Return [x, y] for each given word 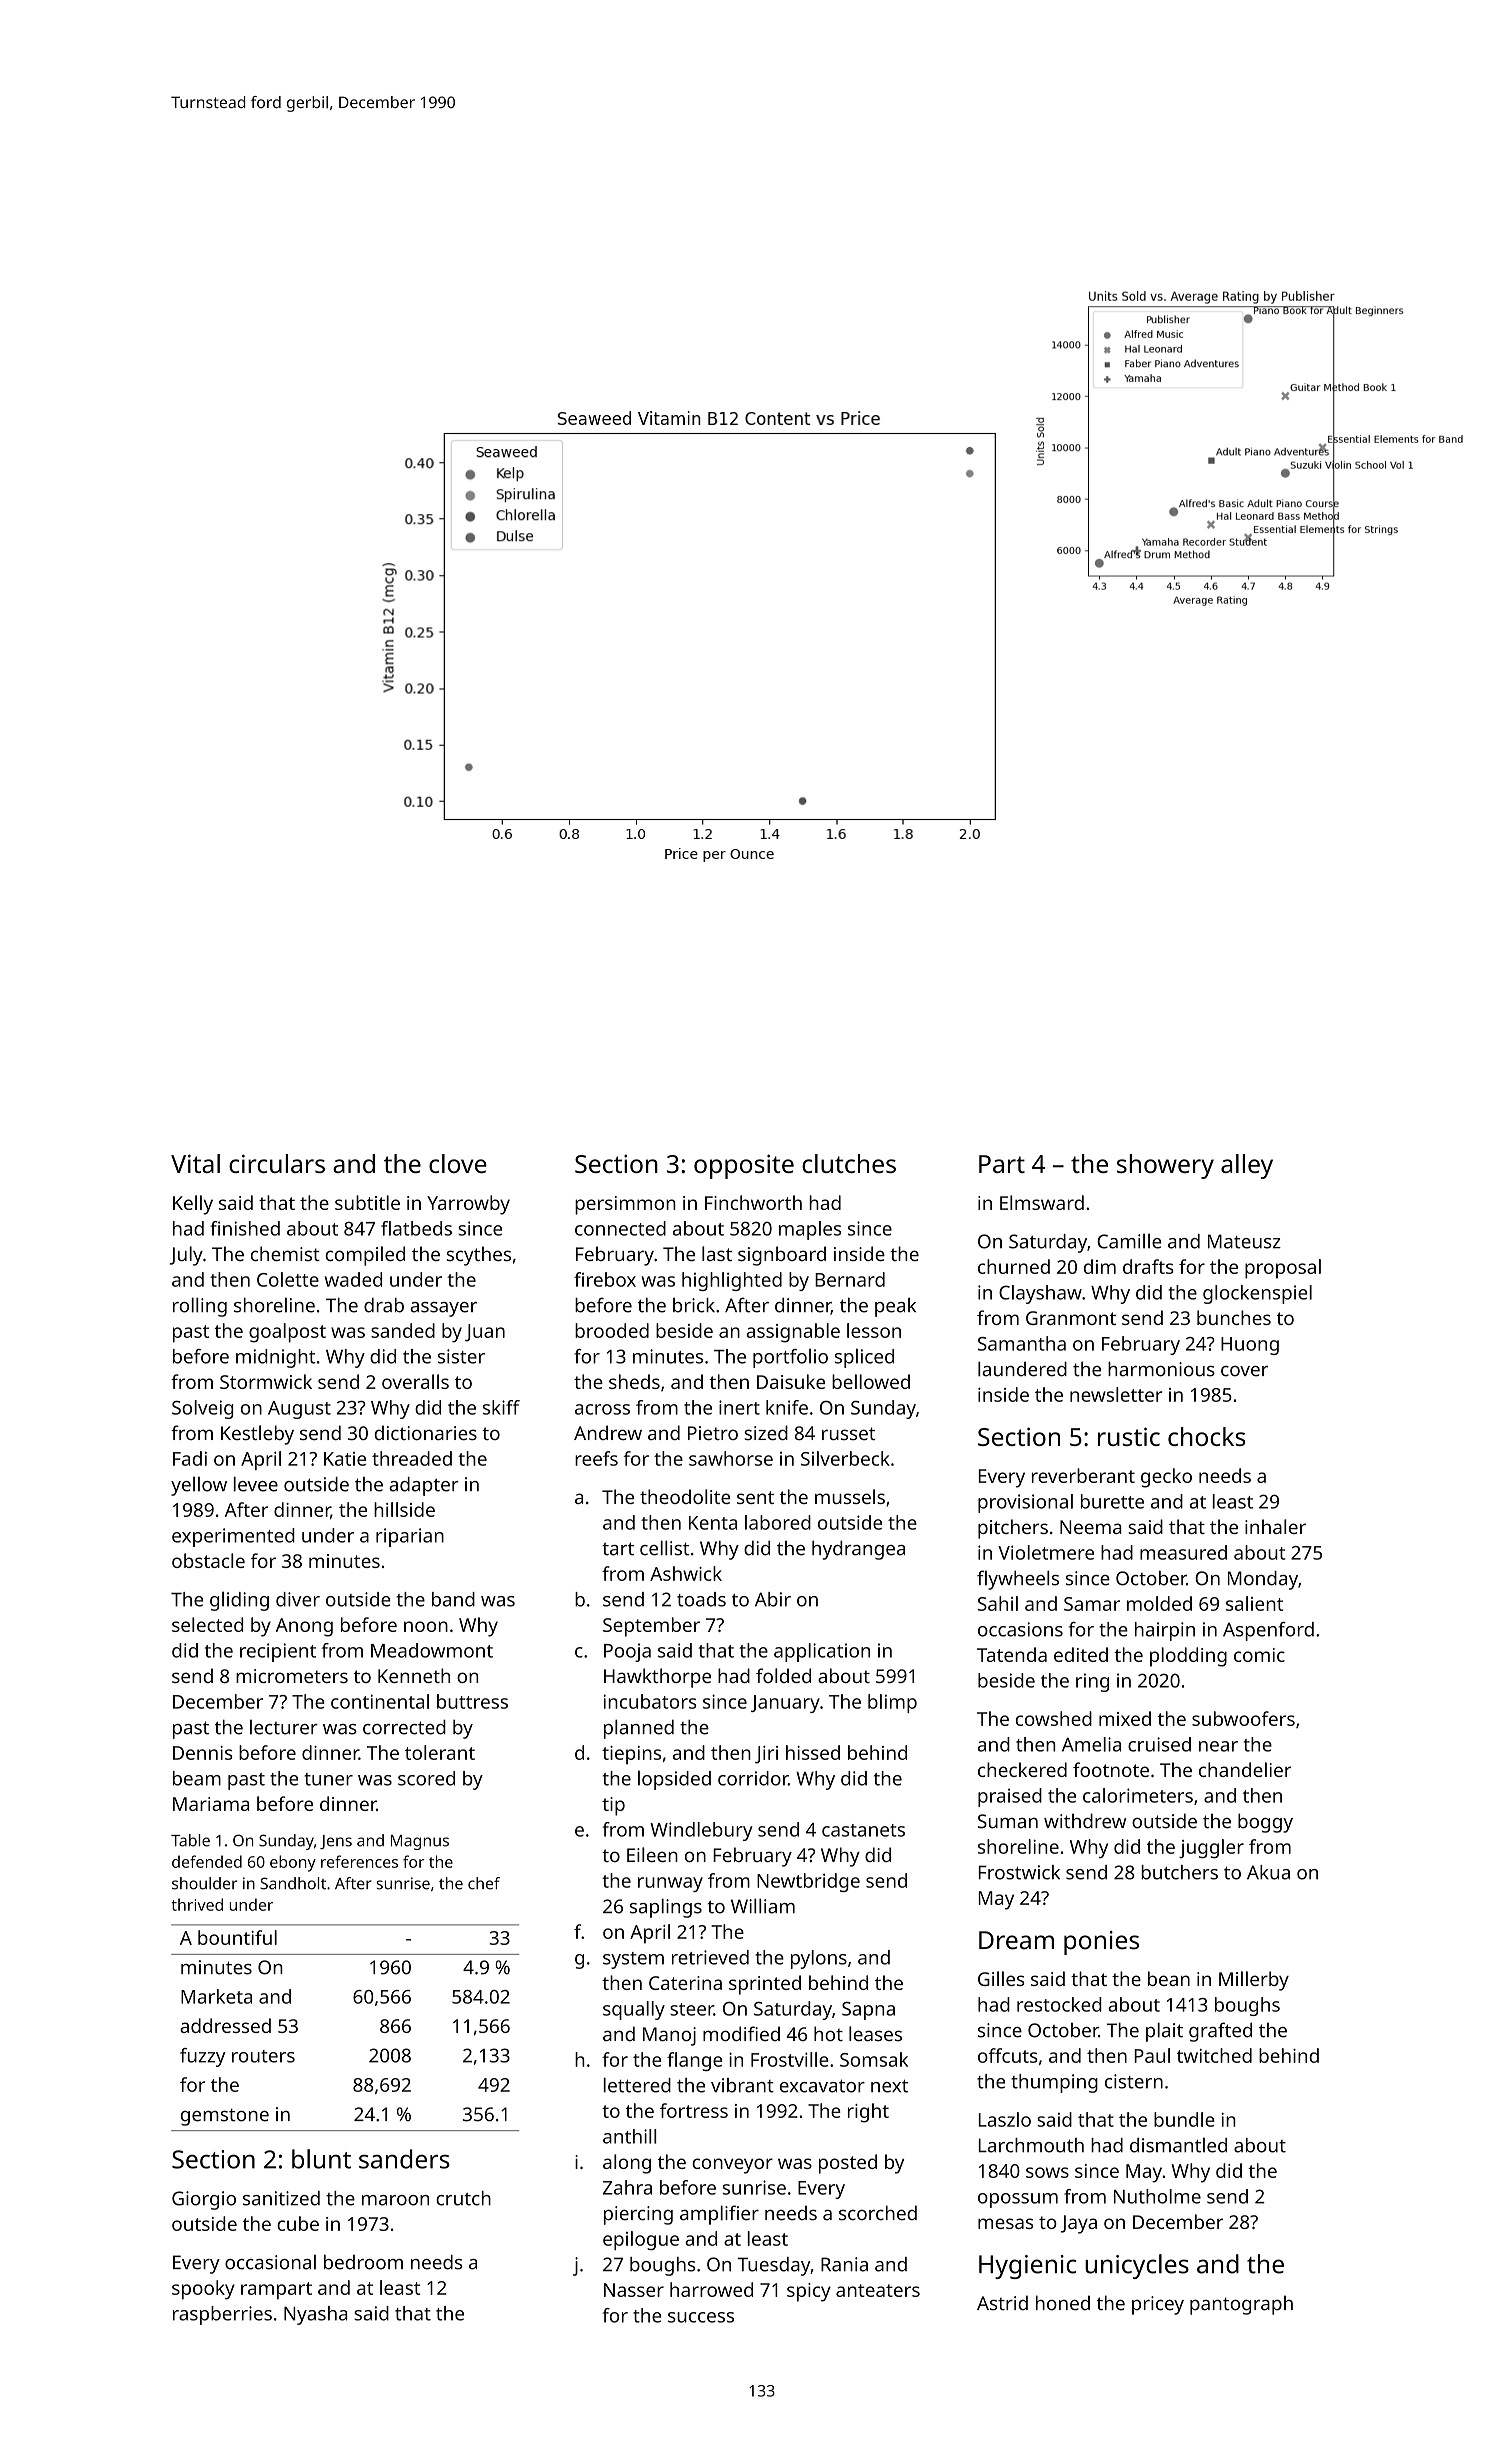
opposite [744, 1166]
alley [1247, 1166]
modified [741, 2033]
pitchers [1013, 1529]
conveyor [732, 2166]
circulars [277, 1163]
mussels [850, 1496]
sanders [404, 2159]
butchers [1179, 1872]
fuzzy [203, 2057]
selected [207, 1624]
